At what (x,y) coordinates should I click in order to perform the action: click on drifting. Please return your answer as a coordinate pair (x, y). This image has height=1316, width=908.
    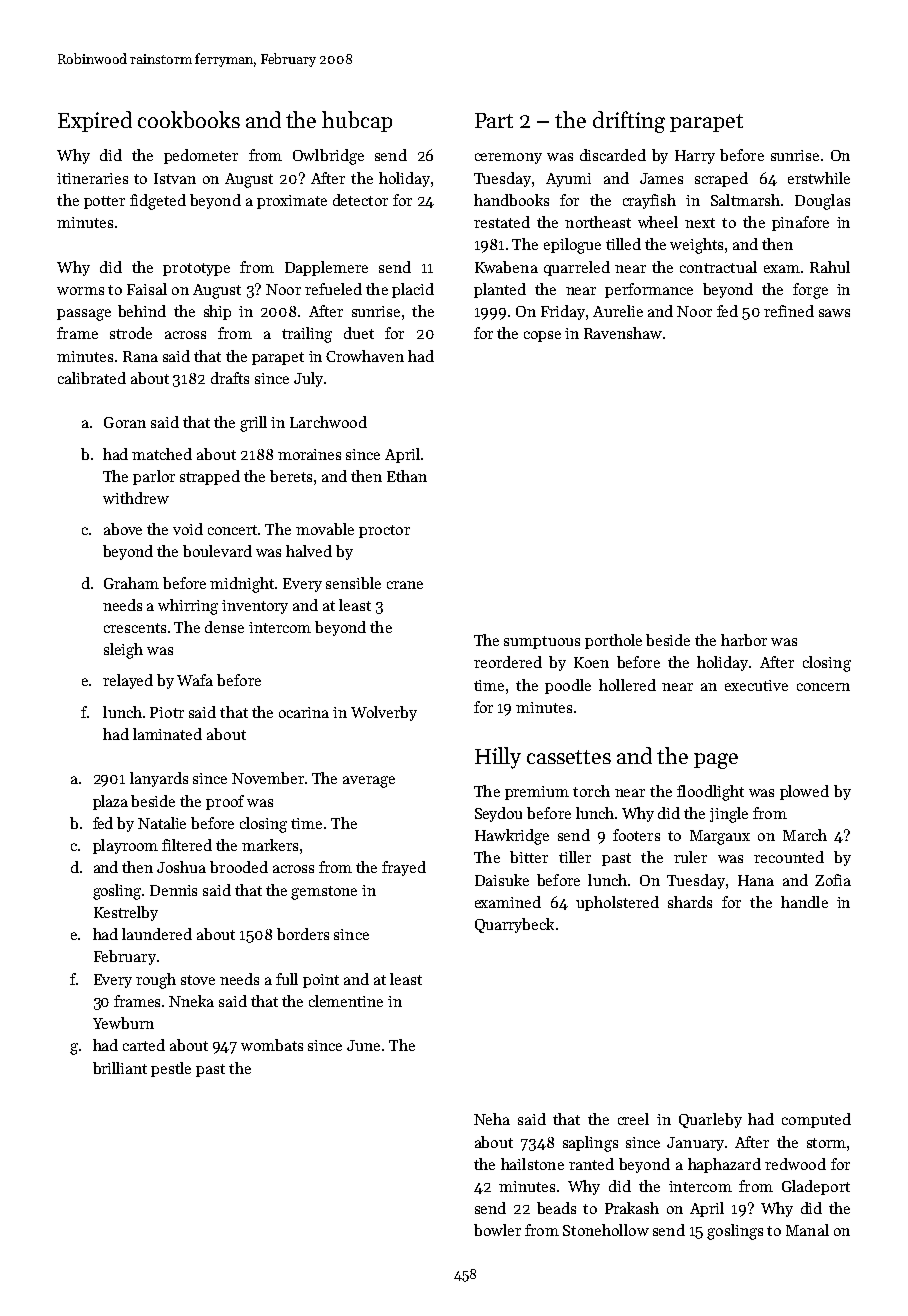
    Looking at the image, I should click on (629, 122).
